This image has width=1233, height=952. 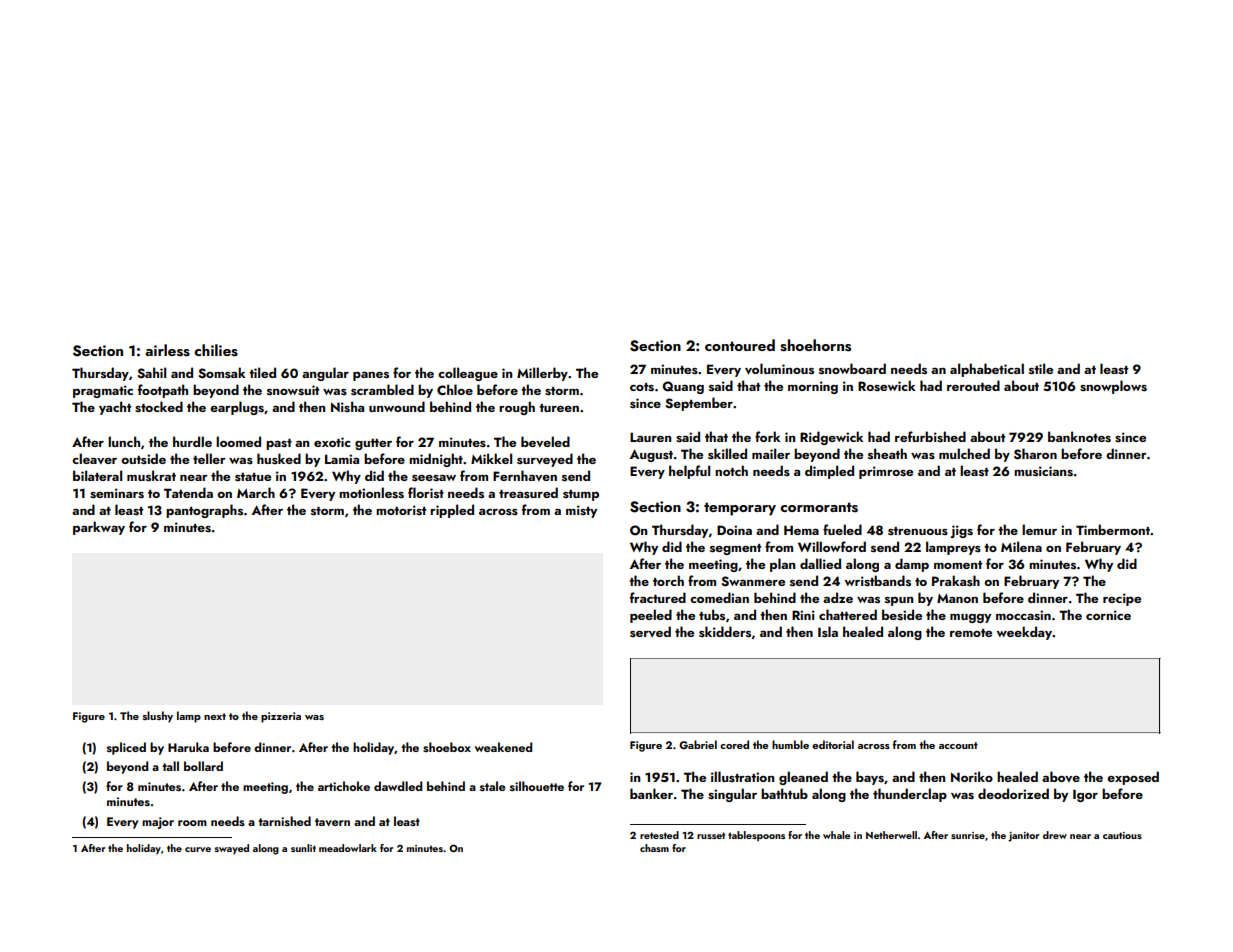 What do you see at coordinates (1013, 793) in the image?
I see `deodorized` at bounding box center [1013, 793].
